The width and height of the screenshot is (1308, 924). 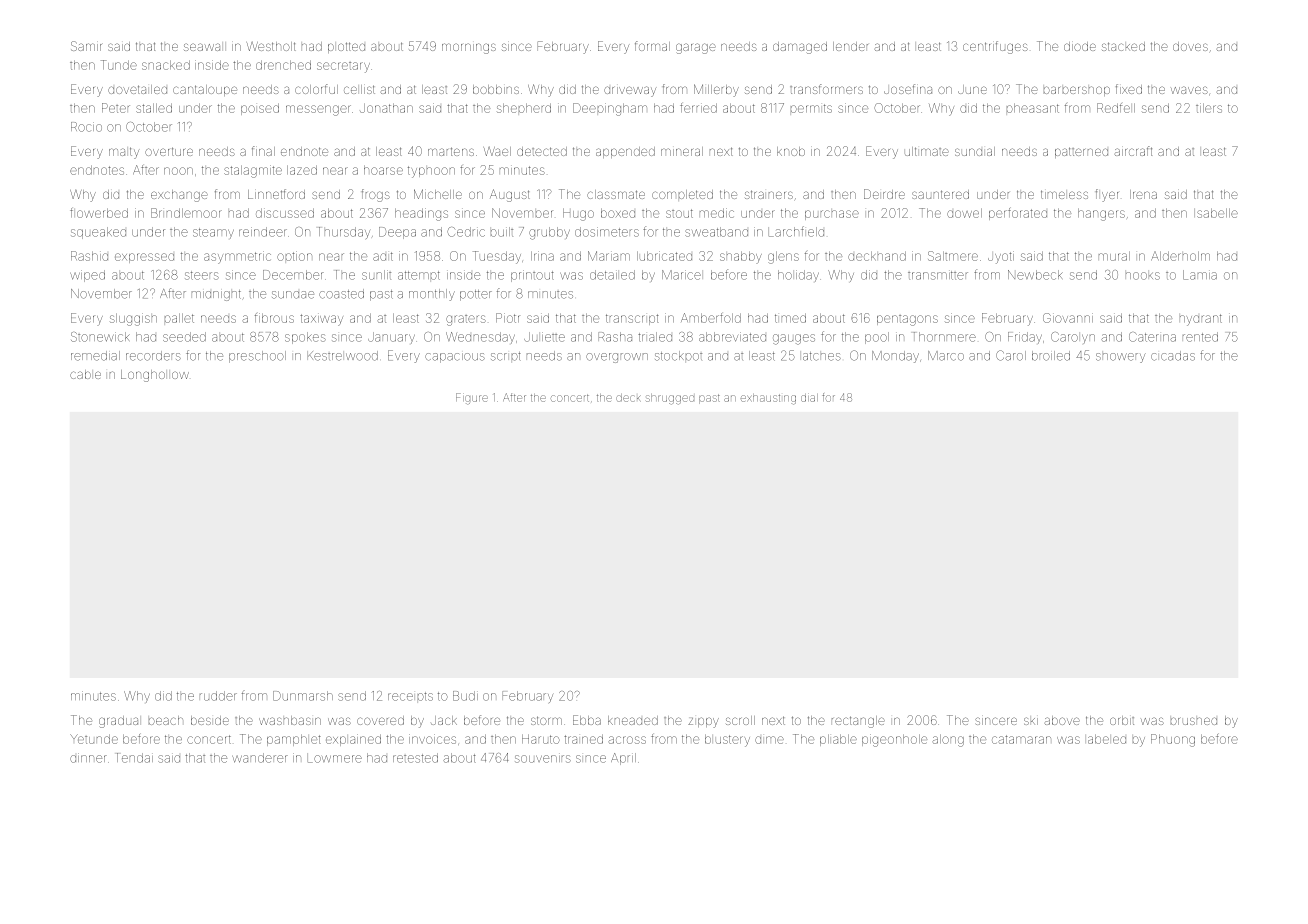 I want to click on Jonathan, so click(x=386, y=108).
